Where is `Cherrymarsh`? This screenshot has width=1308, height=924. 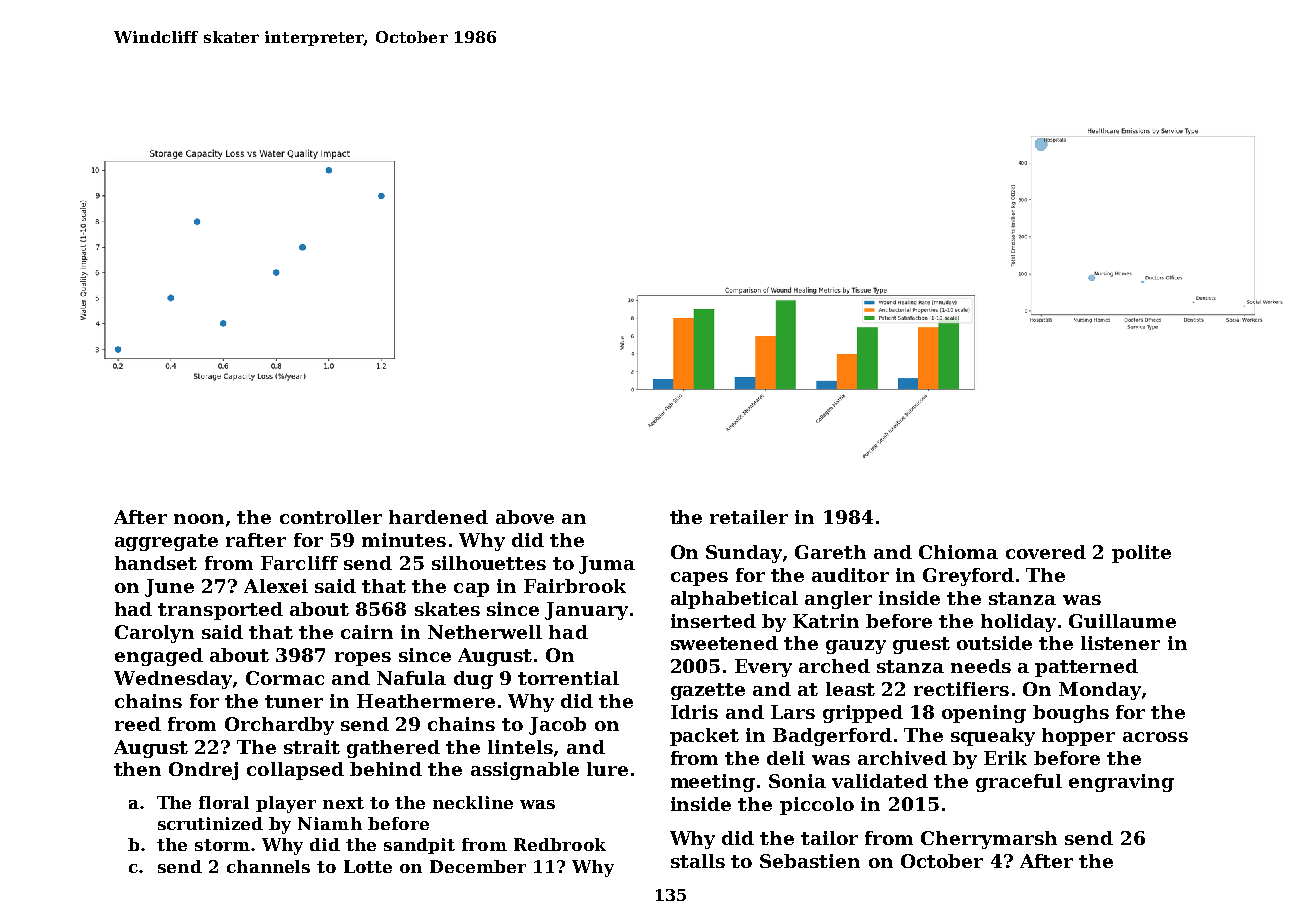
Cherrymarsh is located at coordinates (989, 840).
